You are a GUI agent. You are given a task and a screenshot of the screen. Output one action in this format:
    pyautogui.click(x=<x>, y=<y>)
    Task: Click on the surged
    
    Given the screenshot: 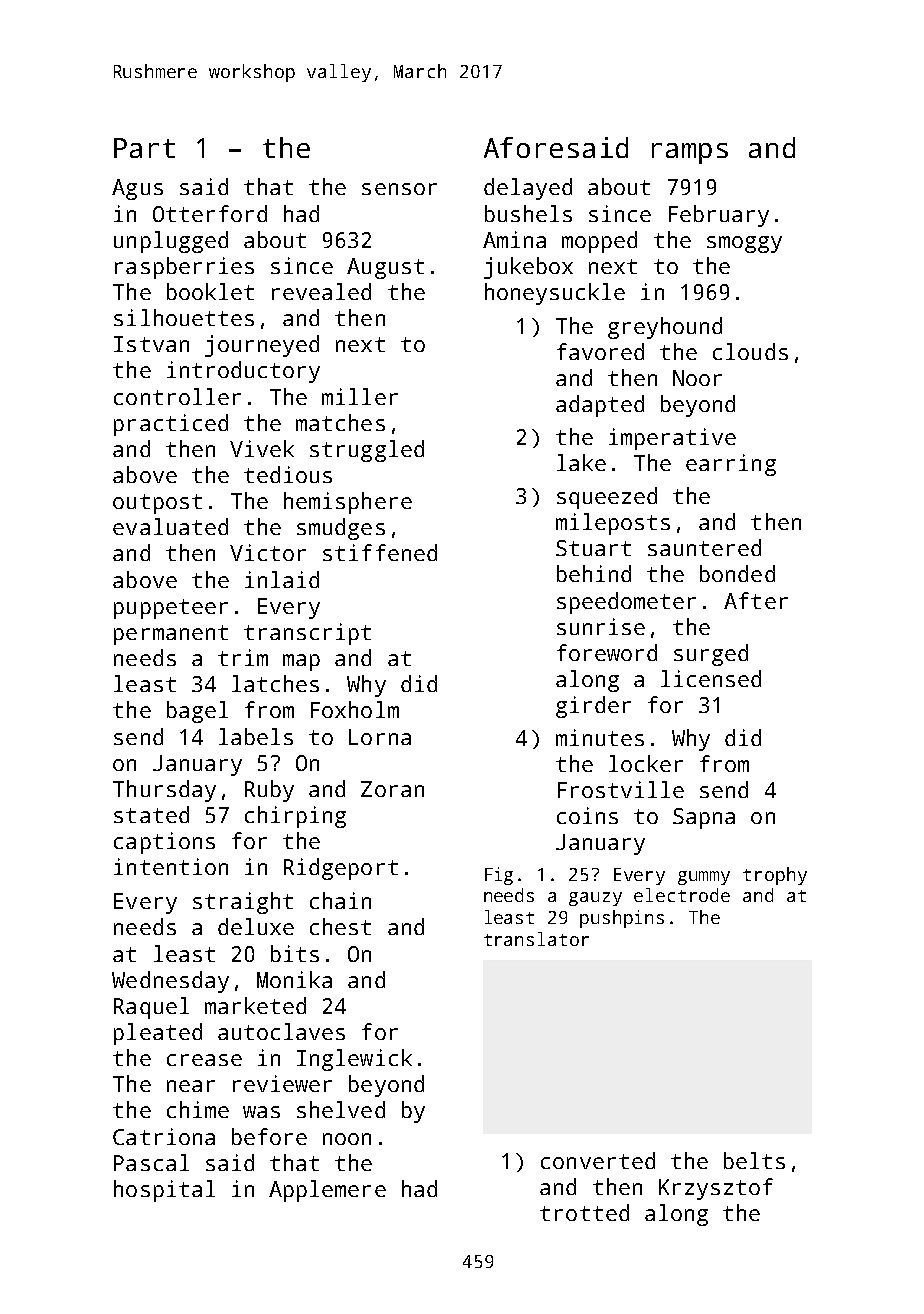 What is the action you would take?
    pyautogui.click(x=711, y=655)
